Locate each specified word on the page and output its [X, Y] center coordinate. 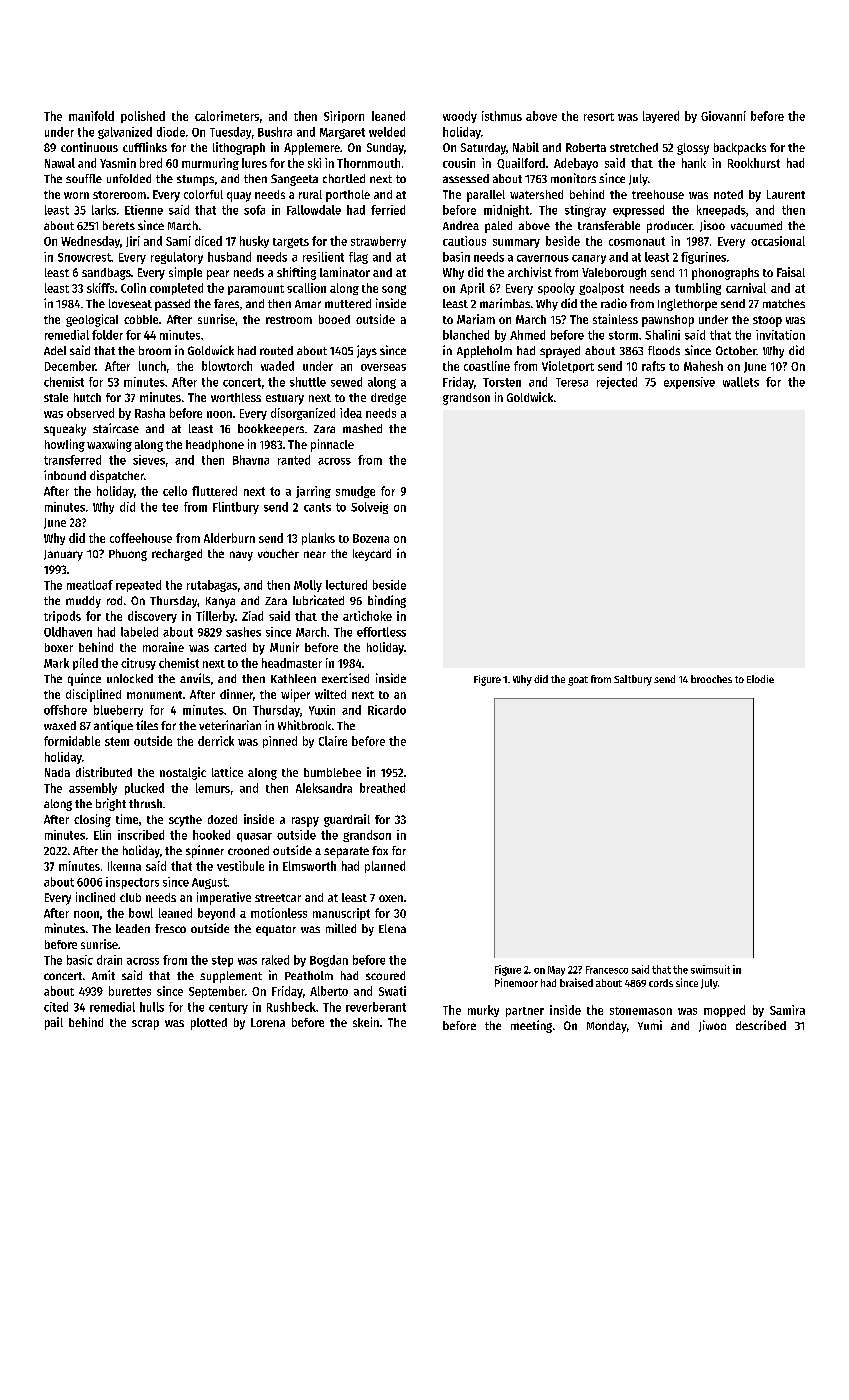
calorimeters [227, 116]
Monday [607, 1027]
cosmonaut [637, 241]
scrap [145, 1025]
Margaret [342, 133]
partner [525, 1012]
